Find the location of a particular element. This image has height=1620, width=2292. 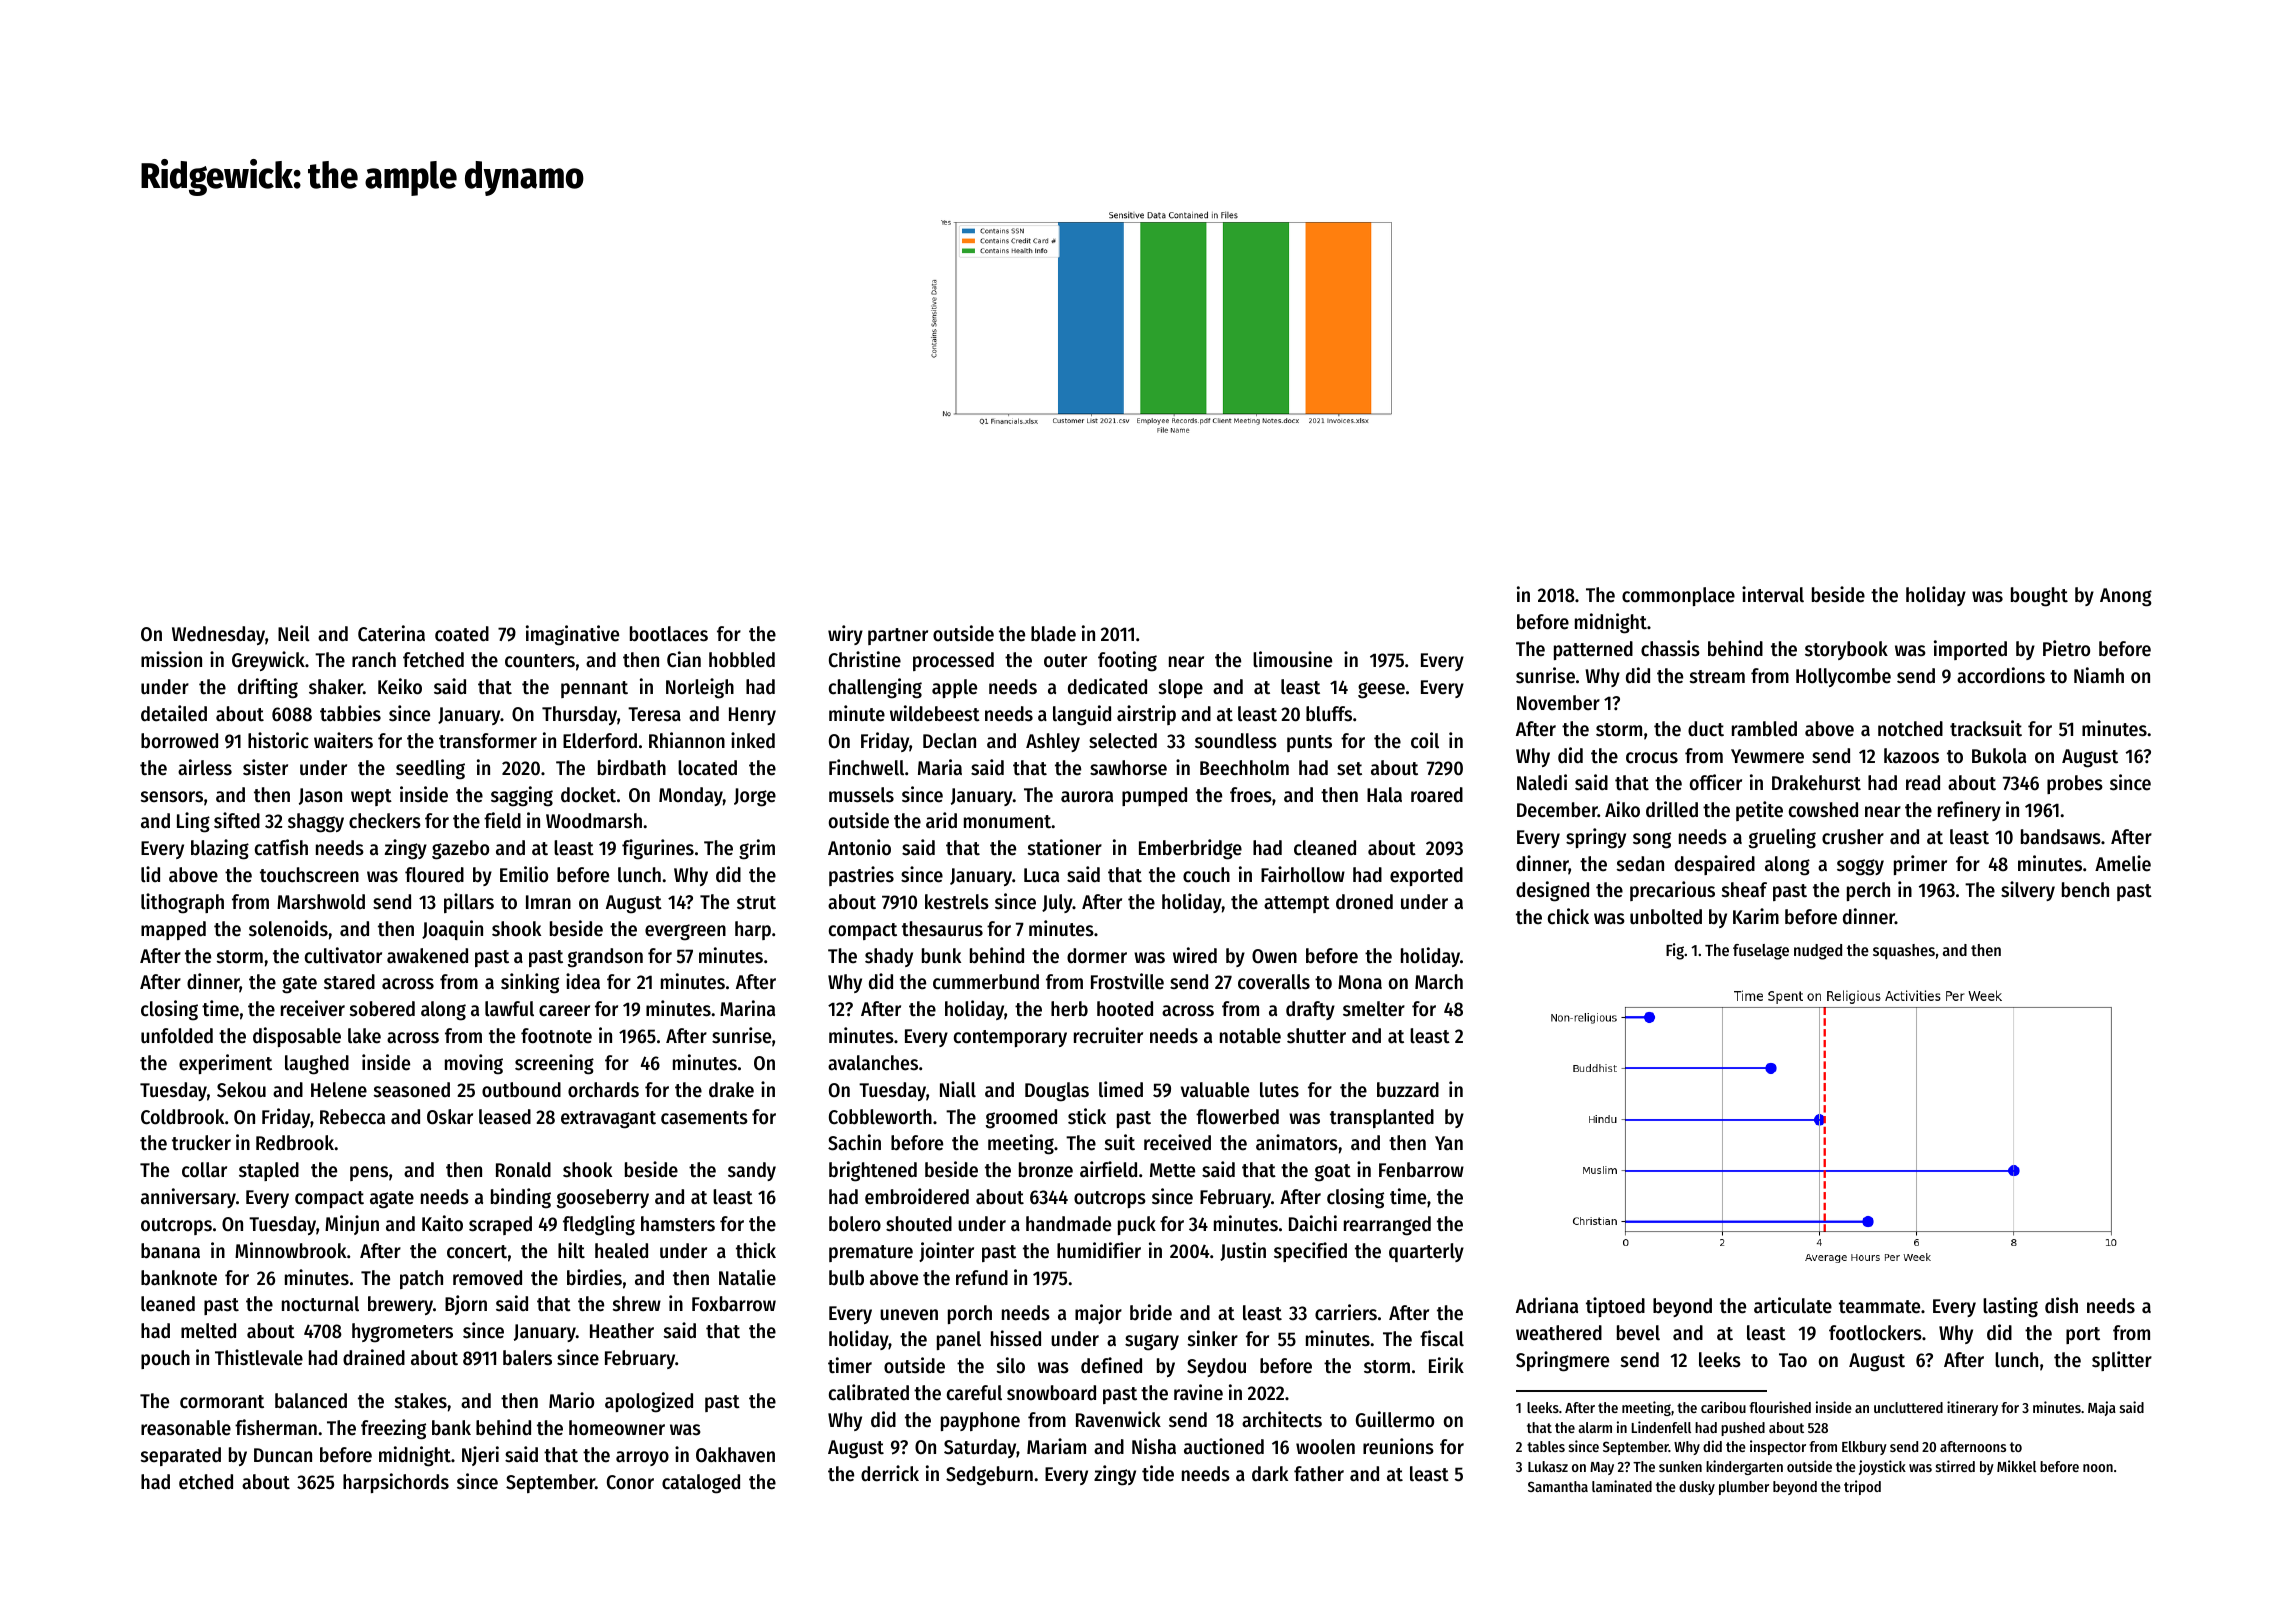

Ronald is located at coordinates (523, 1170).
